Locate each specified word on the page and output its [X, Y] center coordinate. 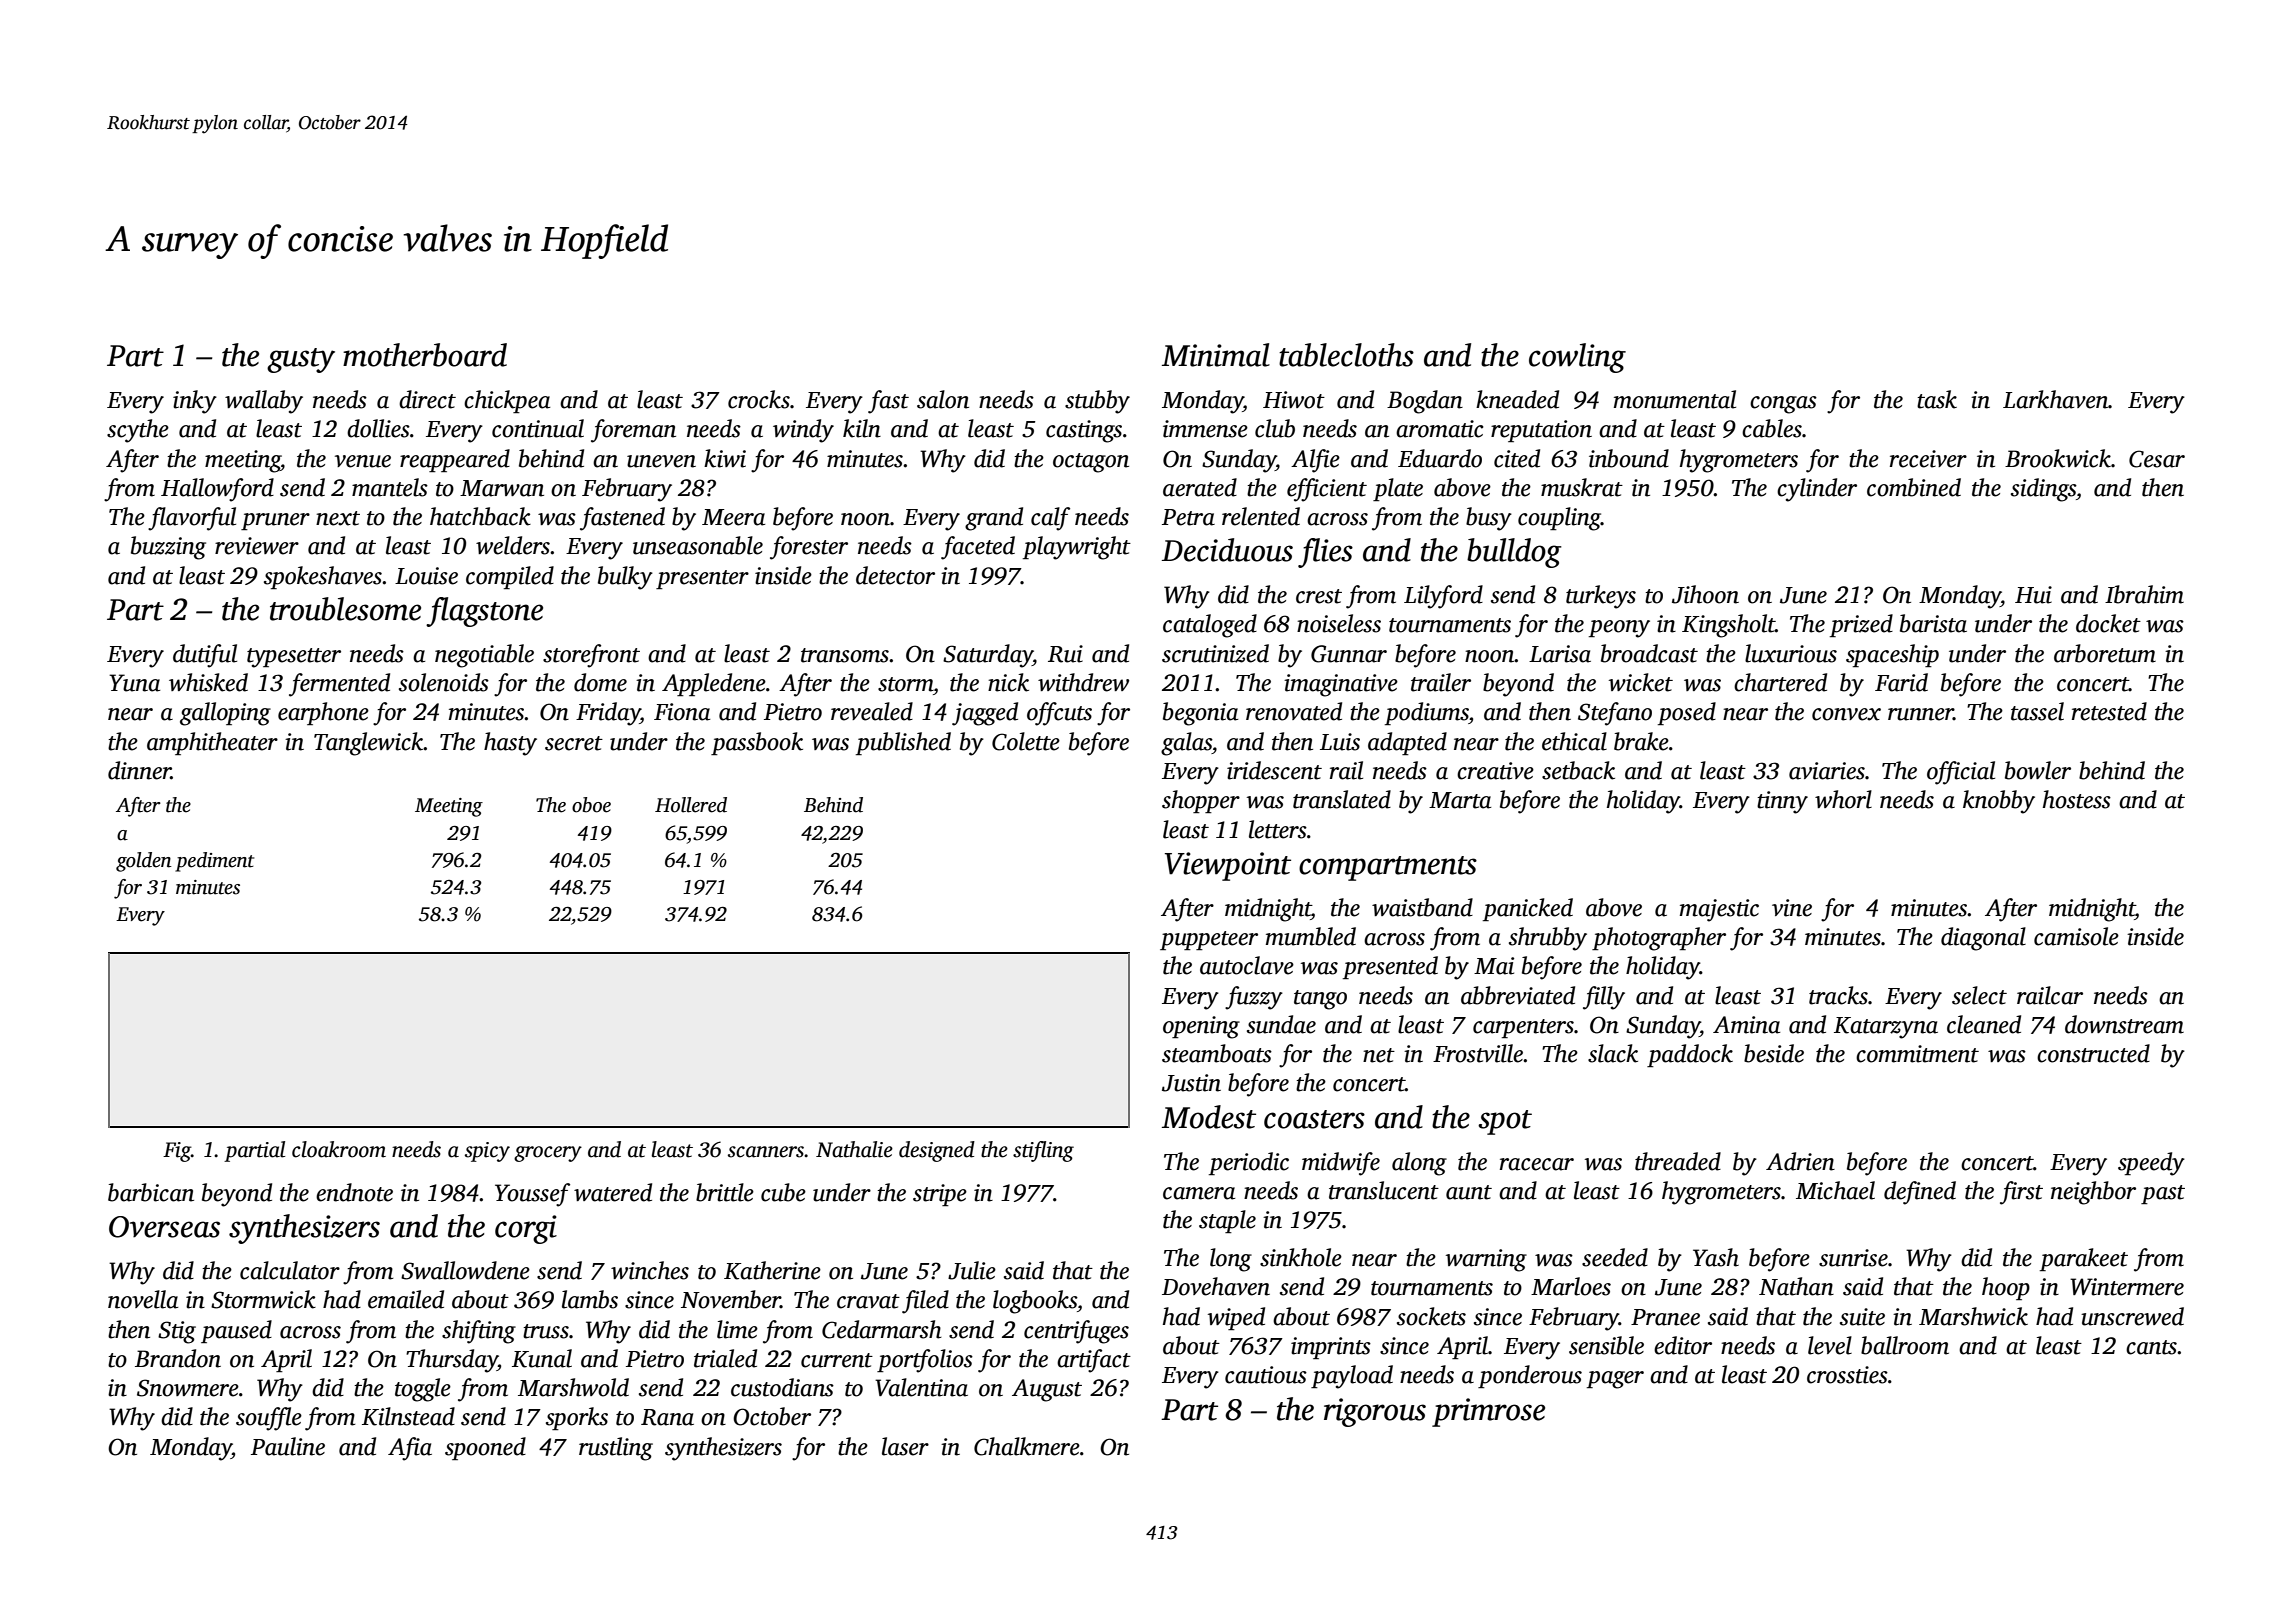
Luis [1340, 742]
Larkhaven [2055, 399]
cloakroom [339, 1149]
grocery [548, 1154]
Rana [667, 1417]
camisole [2076, 936]
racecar [1537, 1164]
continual [538, 428]
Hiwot [1294, 400]
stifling [1043, 1151]
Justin [1191, 1083]
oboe [591, 805]
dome [600, 682]
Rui [1065, 654]
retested [2109, 711]
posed [1687, 713]
